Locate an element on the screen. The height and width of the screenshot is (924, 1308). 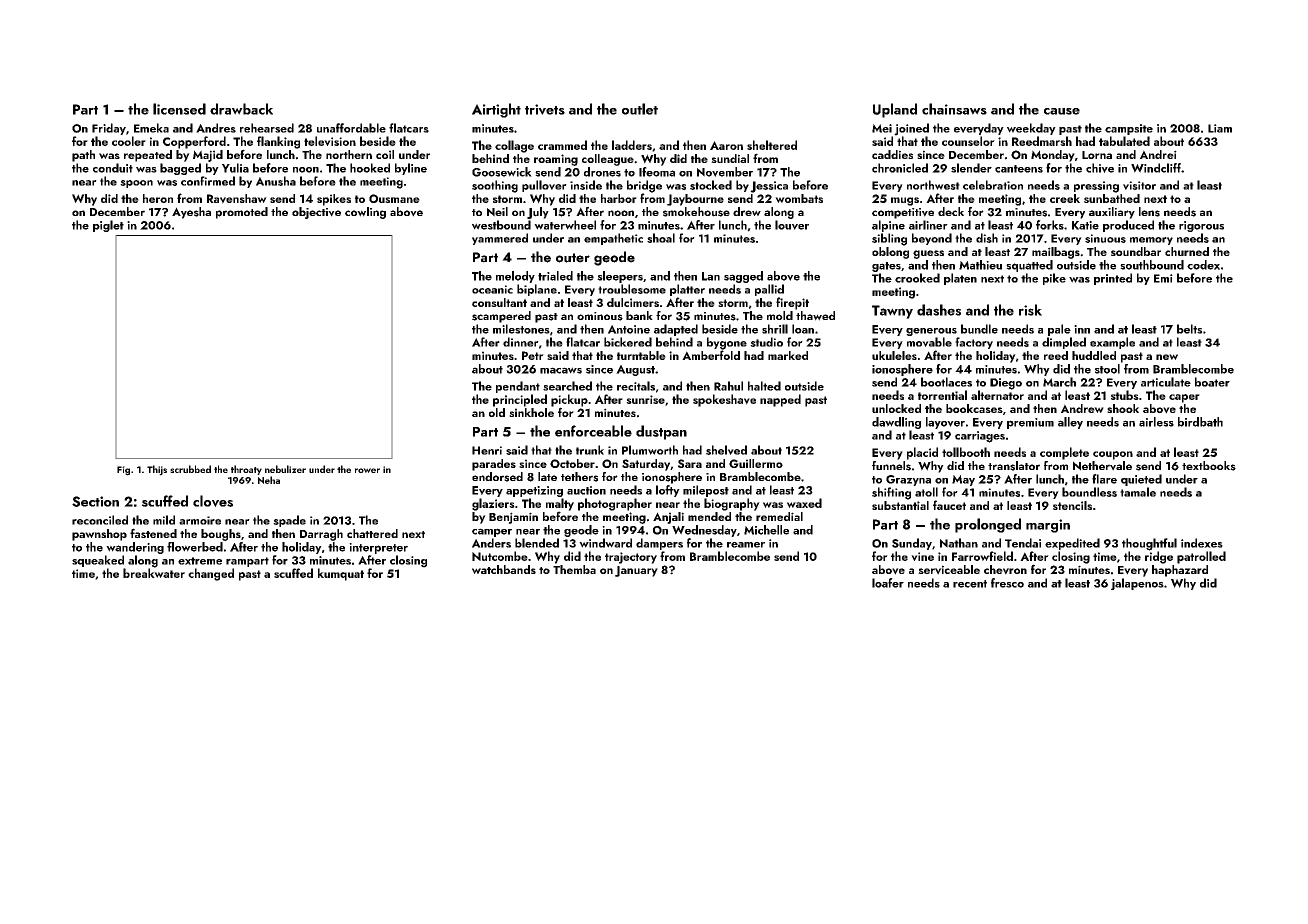
bootlaces is located at coordinates (946, 382).
